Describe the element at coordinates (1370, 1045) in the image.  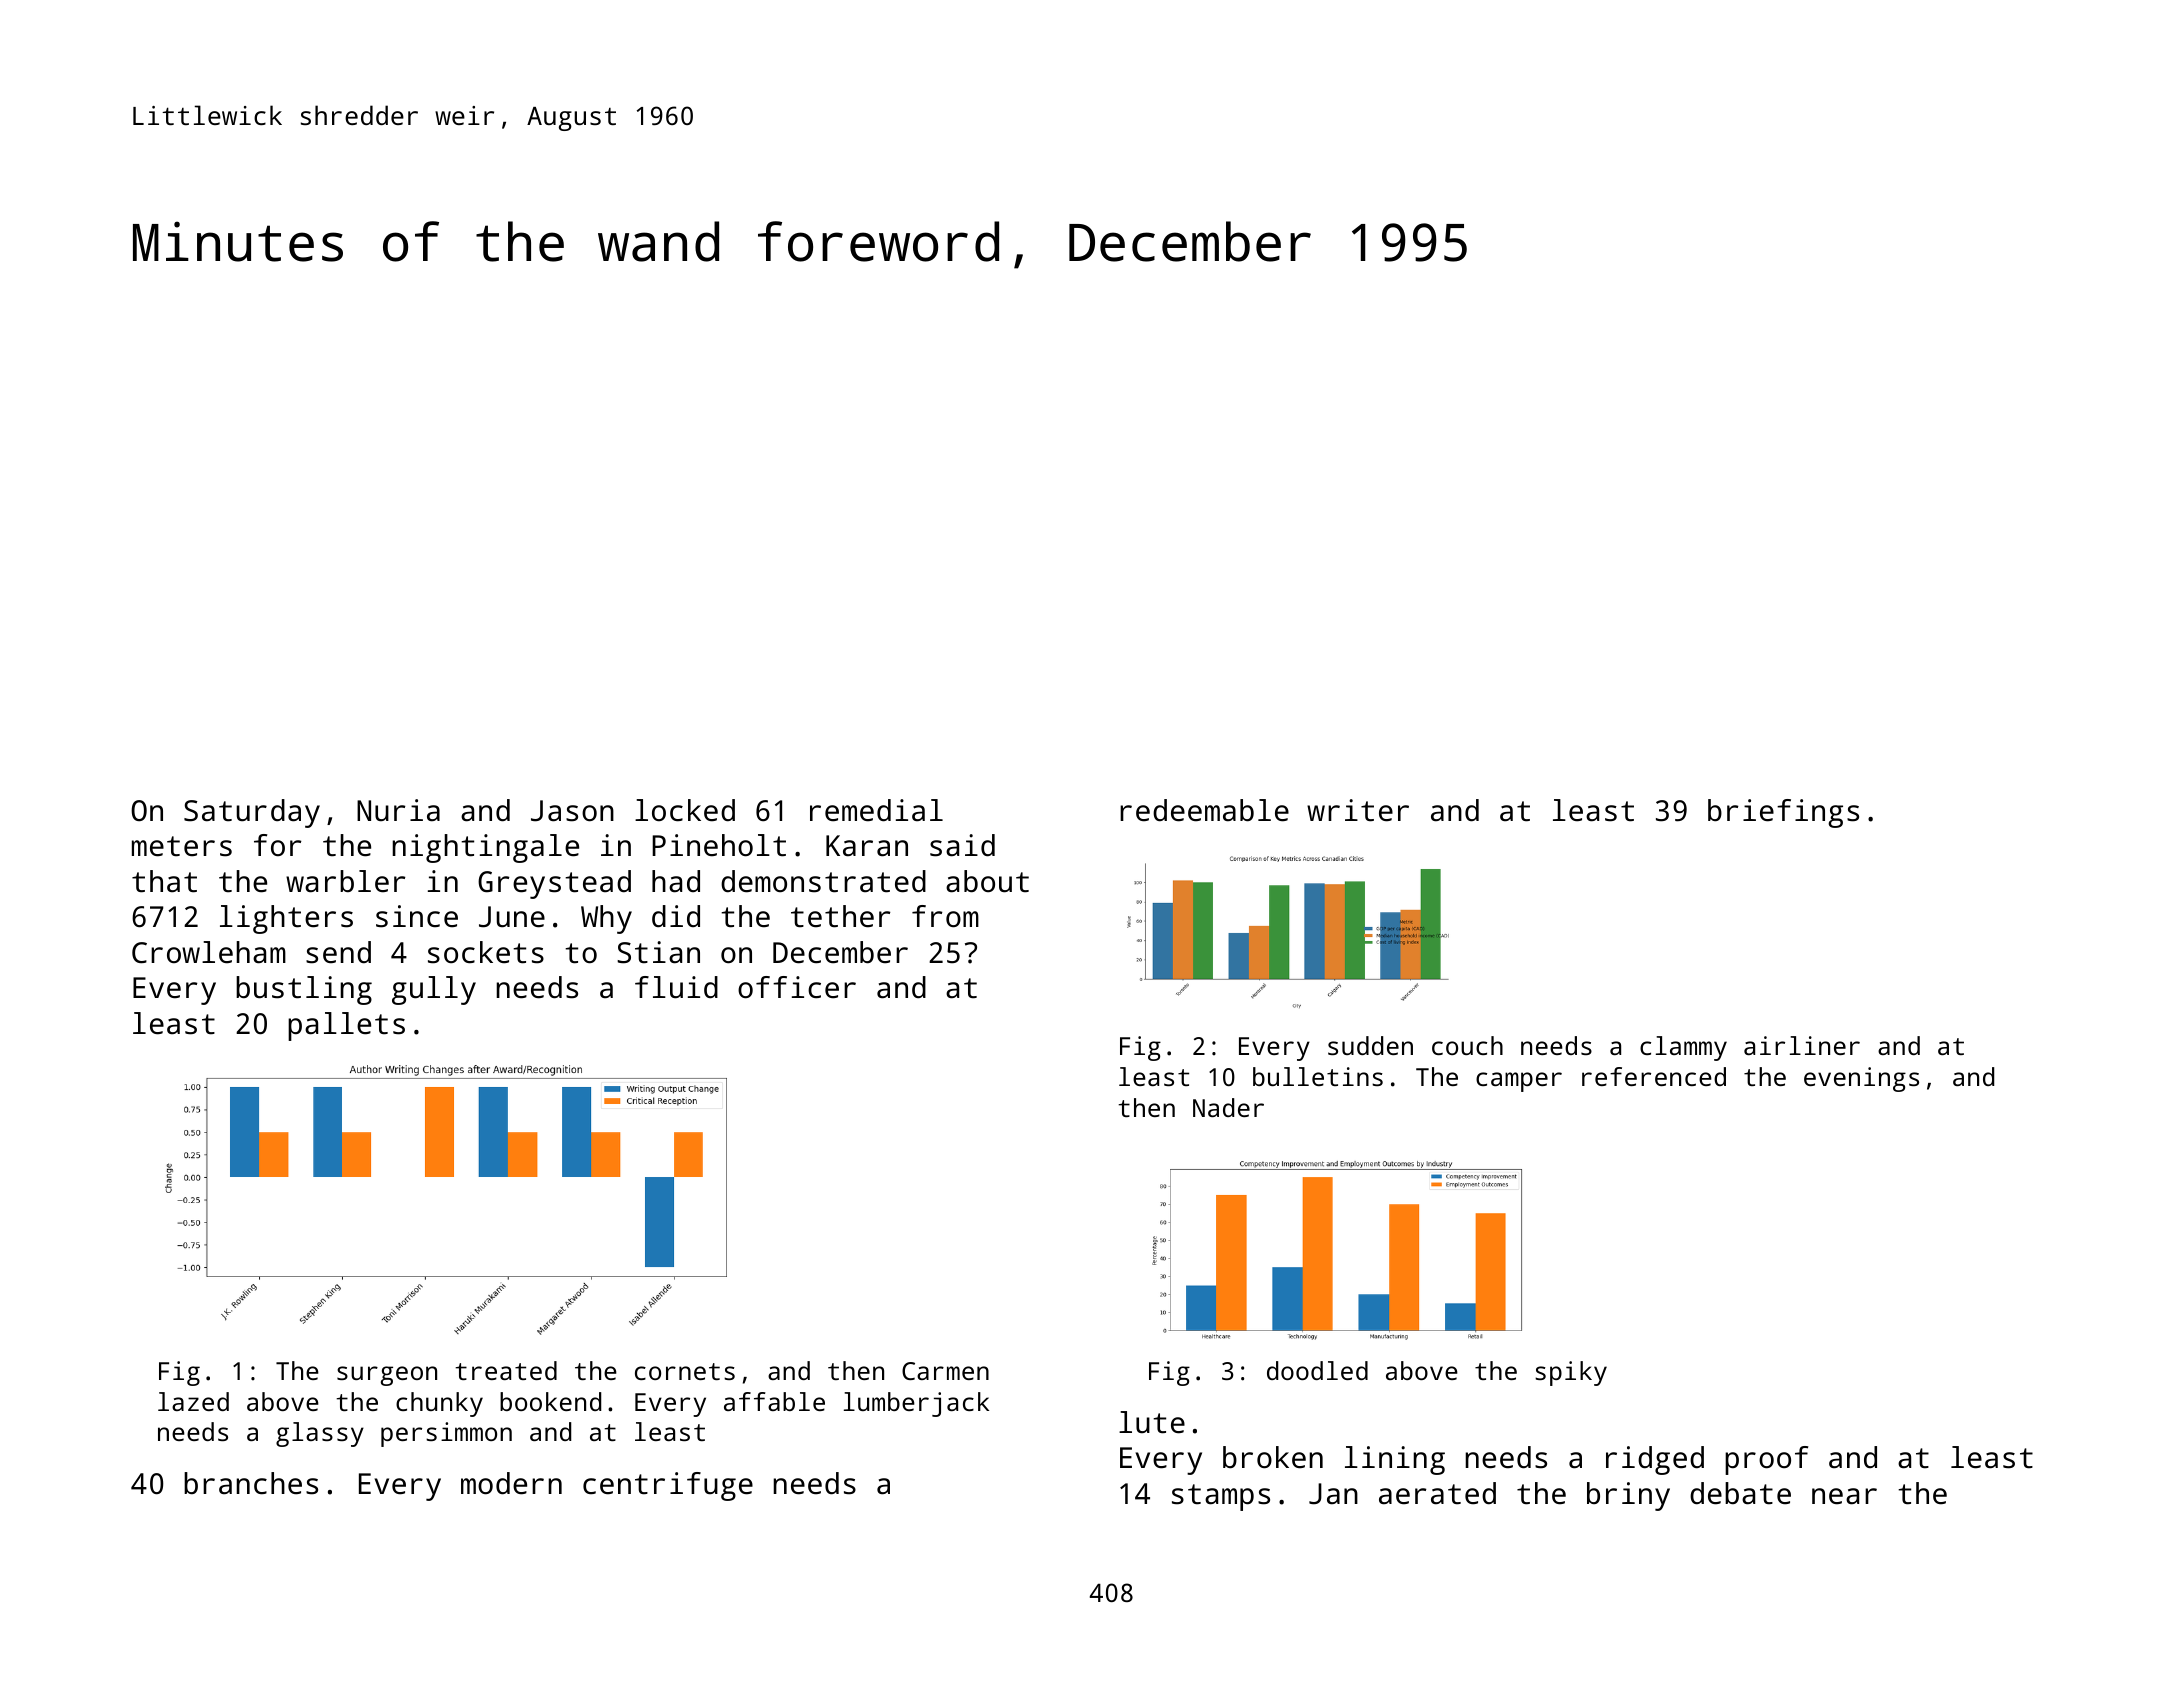
I see `sudden` at that location.
